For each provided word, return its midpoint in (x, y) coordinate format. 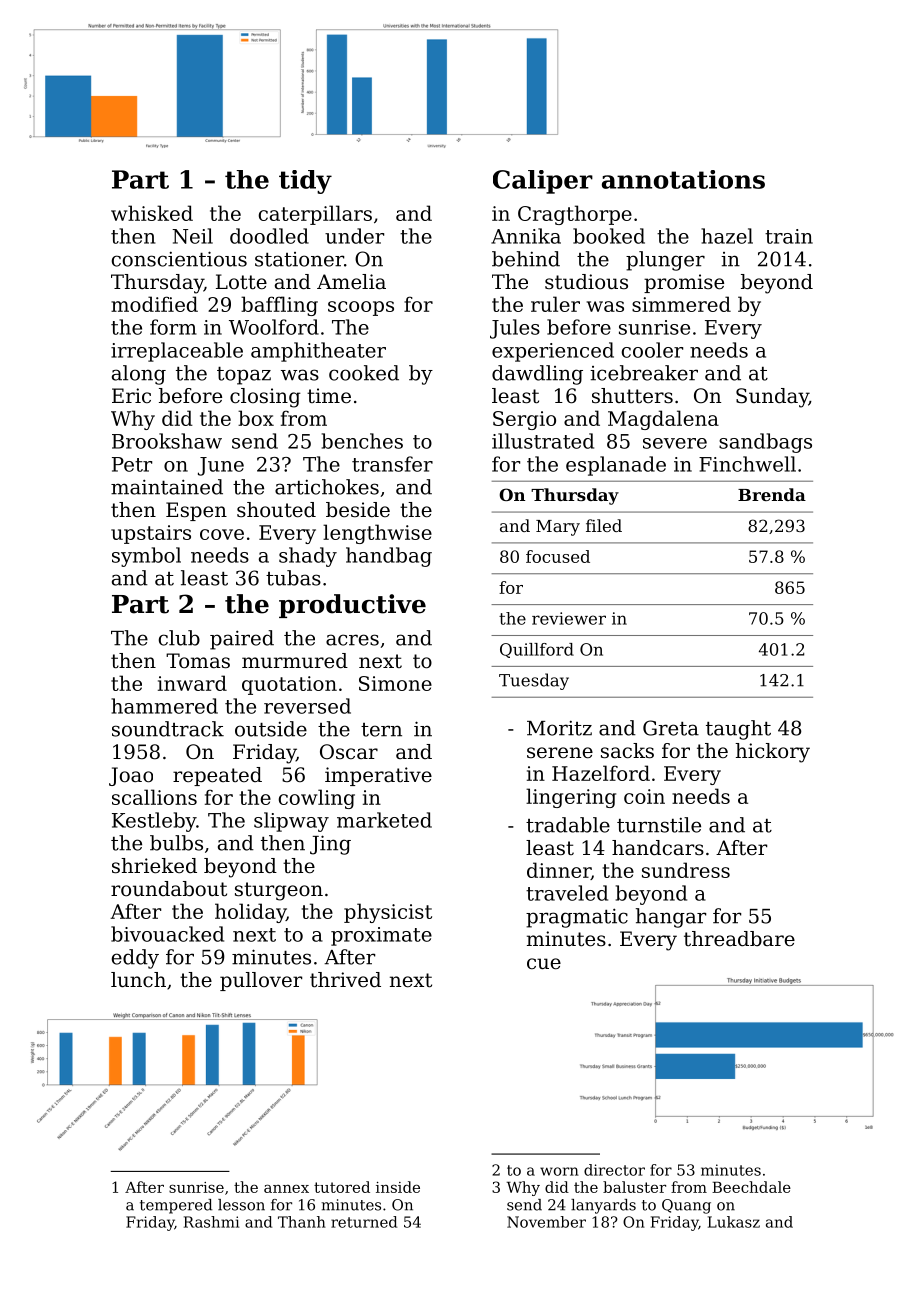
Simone (395, 683)
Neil (192, 236)
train (789, 236)
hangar (671, 918)
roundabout (169, 889)
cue (544, 964)
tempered (176, 1206)
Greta (671, 728)
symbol (146, 557)
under (354, 236)
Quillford (537, 650)
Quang (686, 1206)
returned (364, 1222)
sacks (627, 751)
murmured (295, 661)
